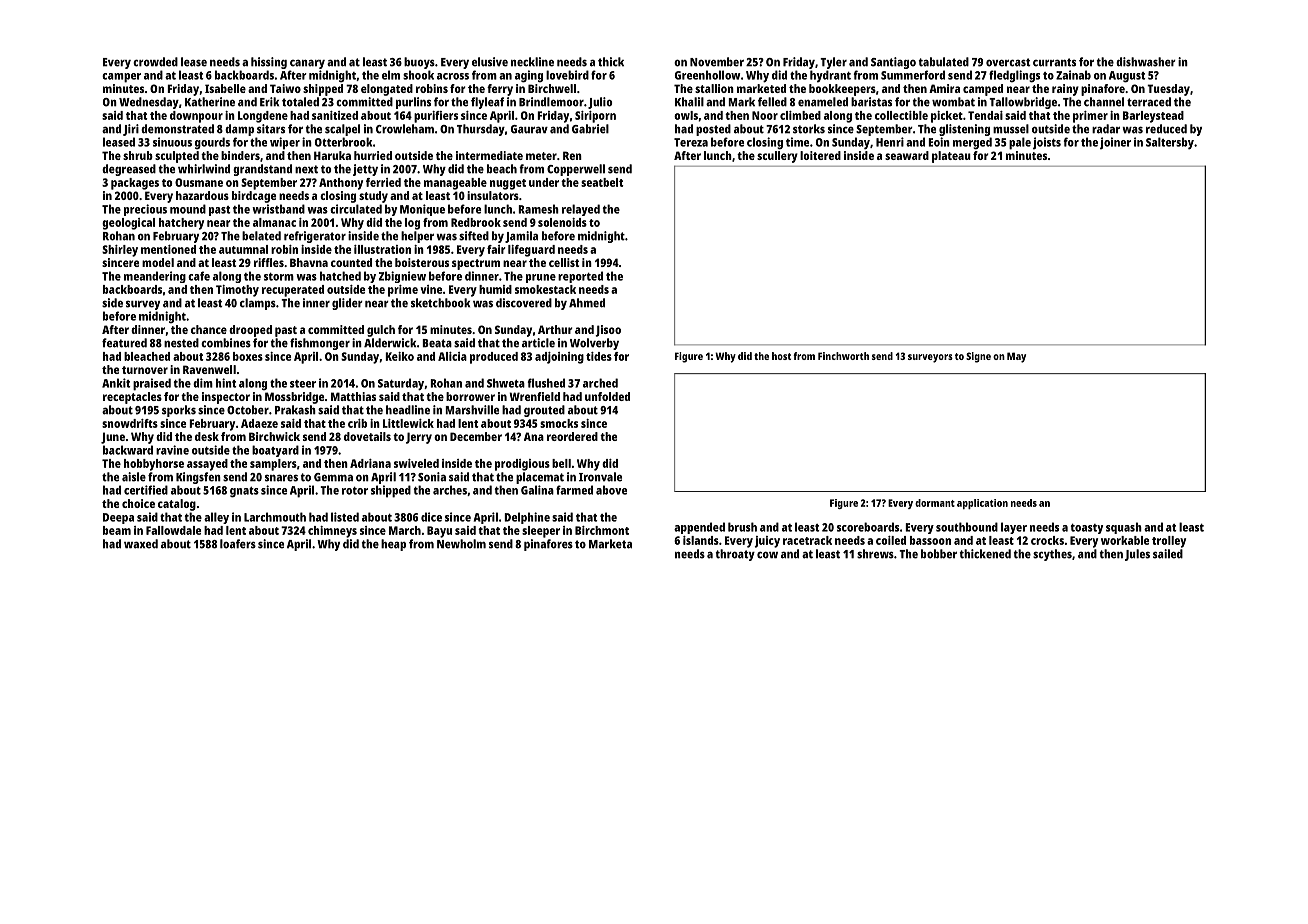 This screenshot has width=1308, height=924. Describe the element at coordinates (402, 277) in the screenshot. I see `Zbigniew` at that location.
